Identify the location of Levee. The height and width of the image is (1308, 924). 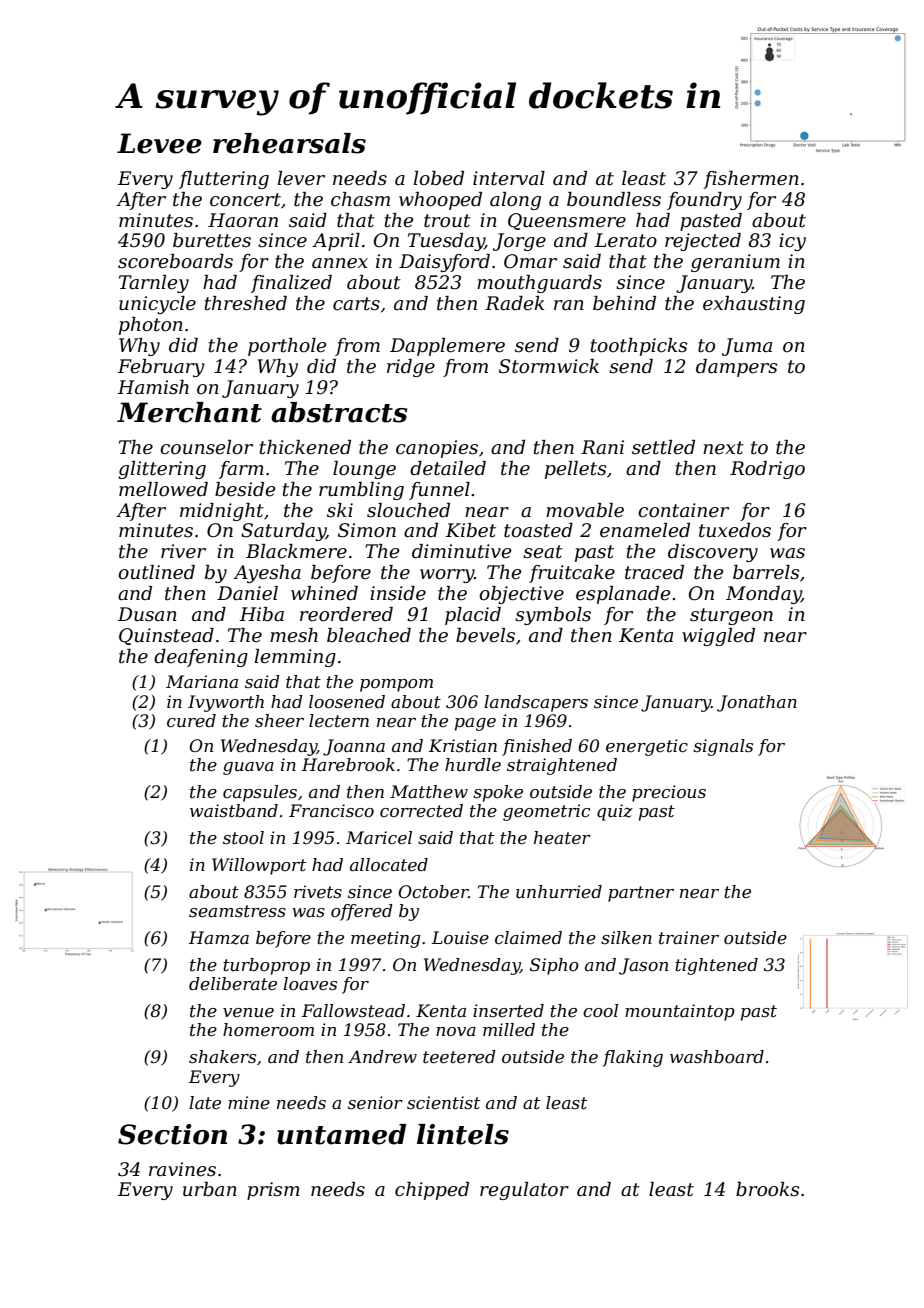
(159, 143).
